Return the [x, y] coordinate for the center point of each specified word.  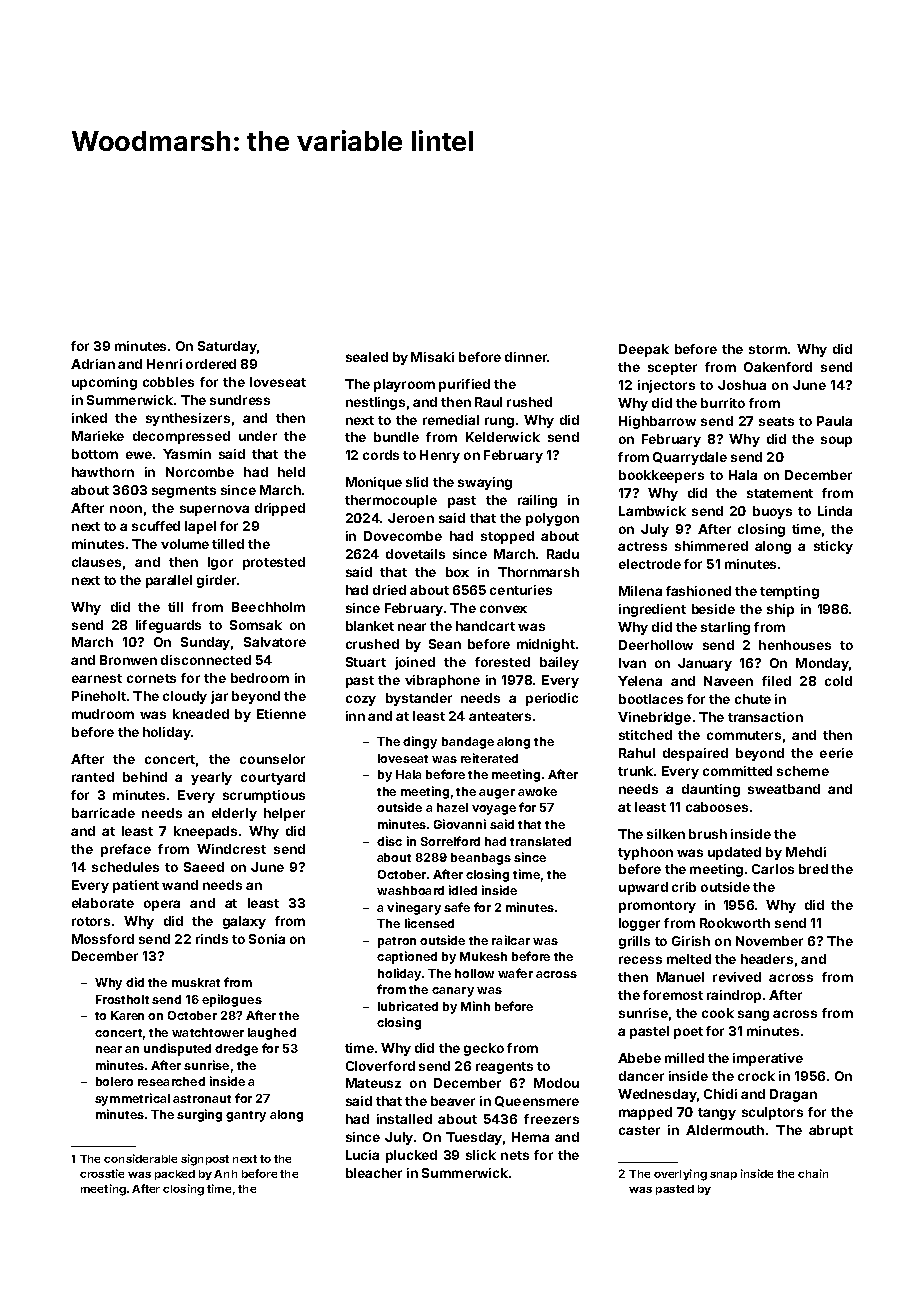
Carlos [773, 869]
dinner [526, 357]
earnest [97, 678]
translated [540, 841]
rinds [212, 939]
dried [389, 590]
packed [175, 1175]
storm [768, 349]
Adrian [93, 364]
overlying [680, 1175]
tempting [789, 592]
